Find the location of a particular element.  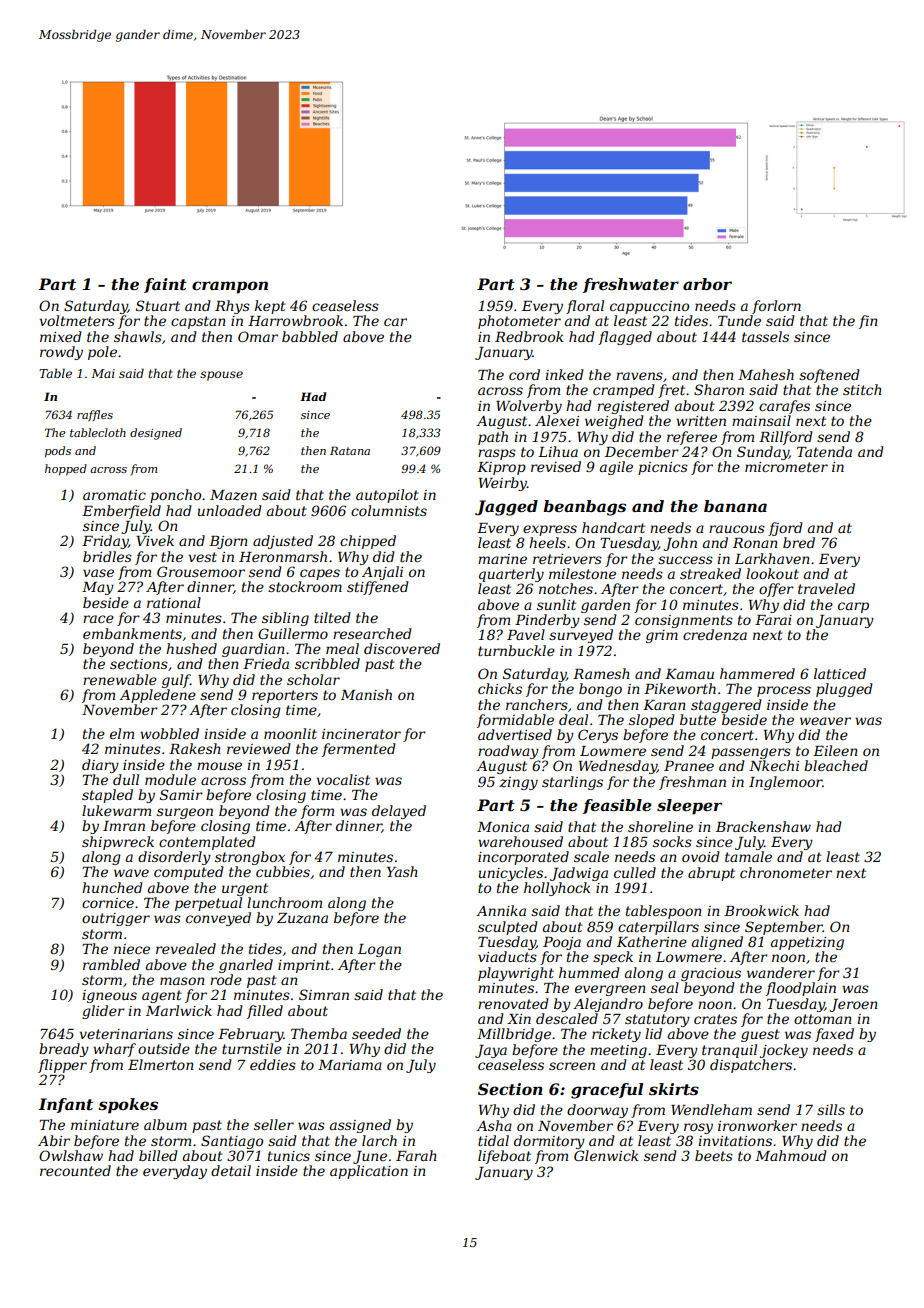

renewable is located at coordinates (120, 679).
